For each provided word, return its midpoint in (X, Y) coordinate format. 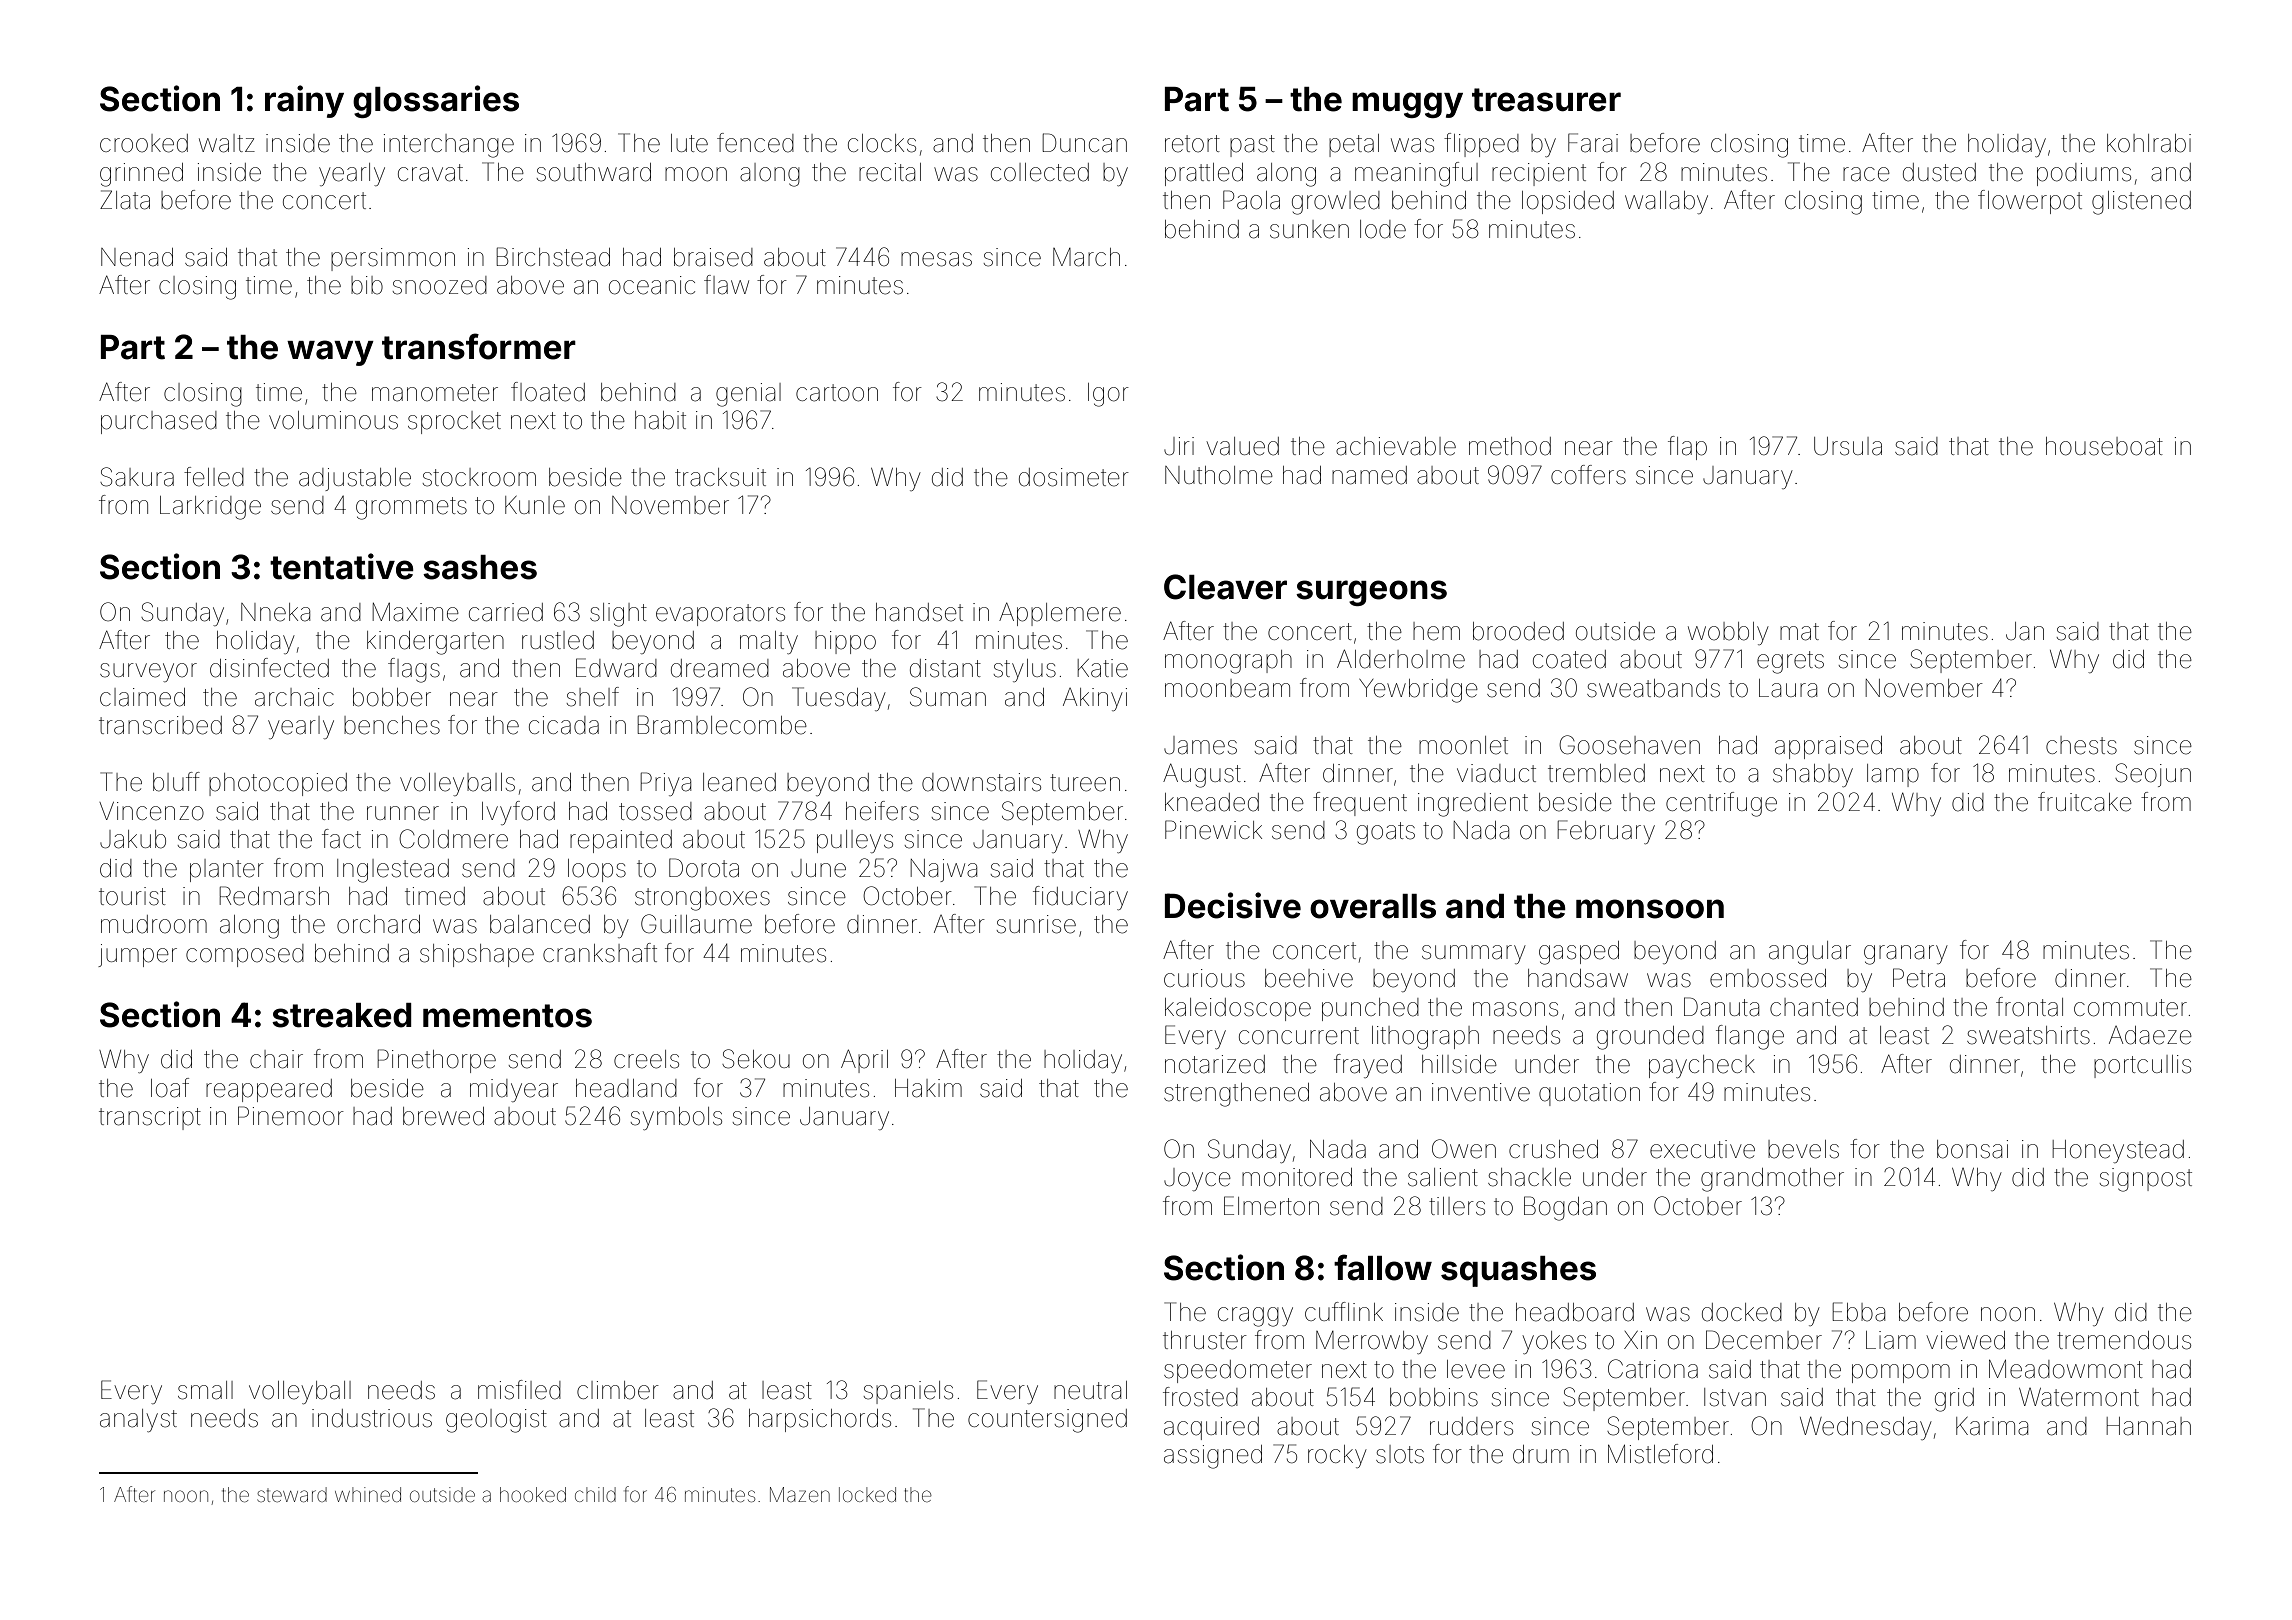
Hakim (928, 1088)
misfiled (519, 1390)
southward (594, 172)
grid (1954, 1400)
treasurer (1546, 100)
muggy (1407, 105)
